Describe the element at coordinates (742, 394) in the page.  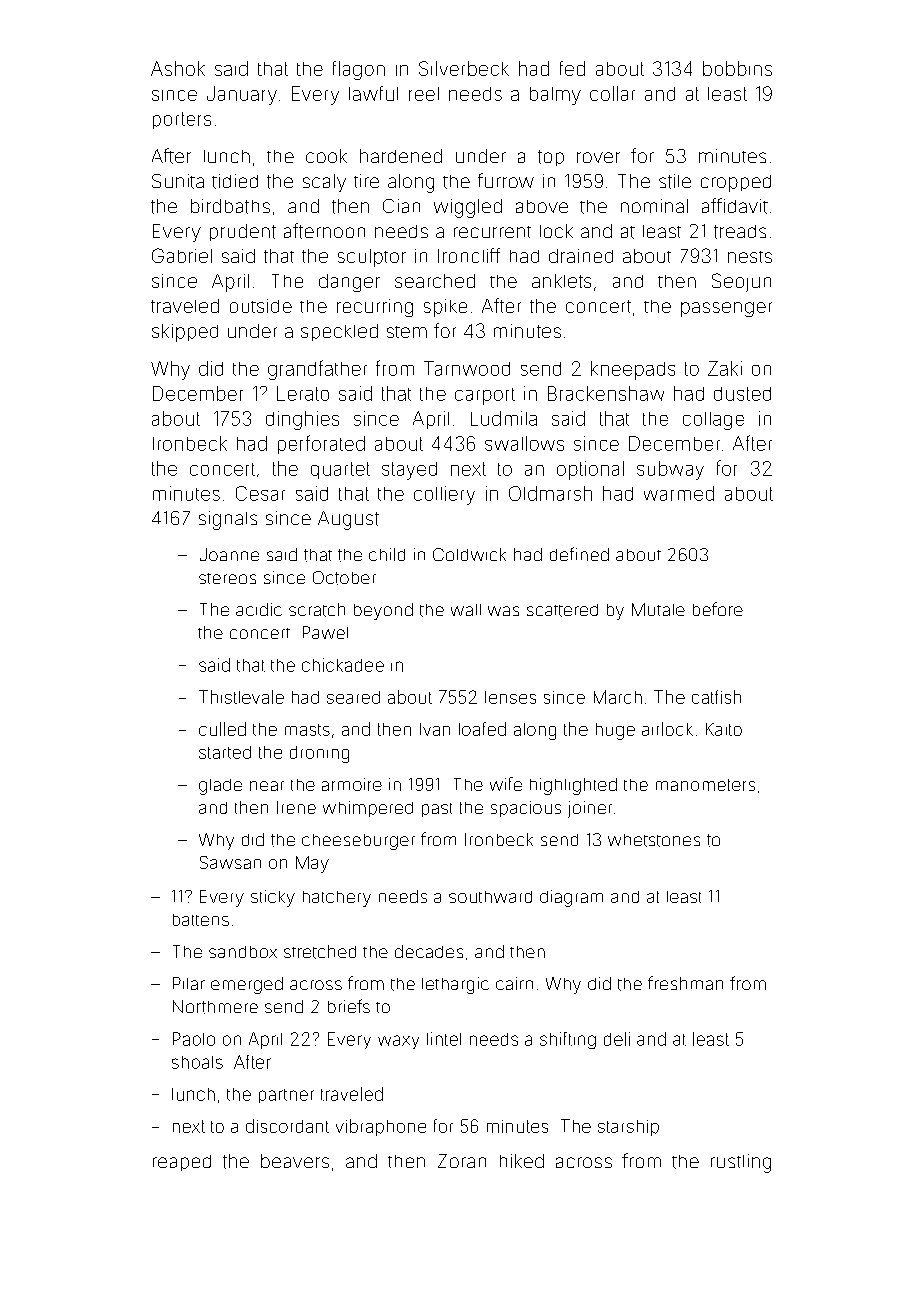
I see `dusted` at that location.
